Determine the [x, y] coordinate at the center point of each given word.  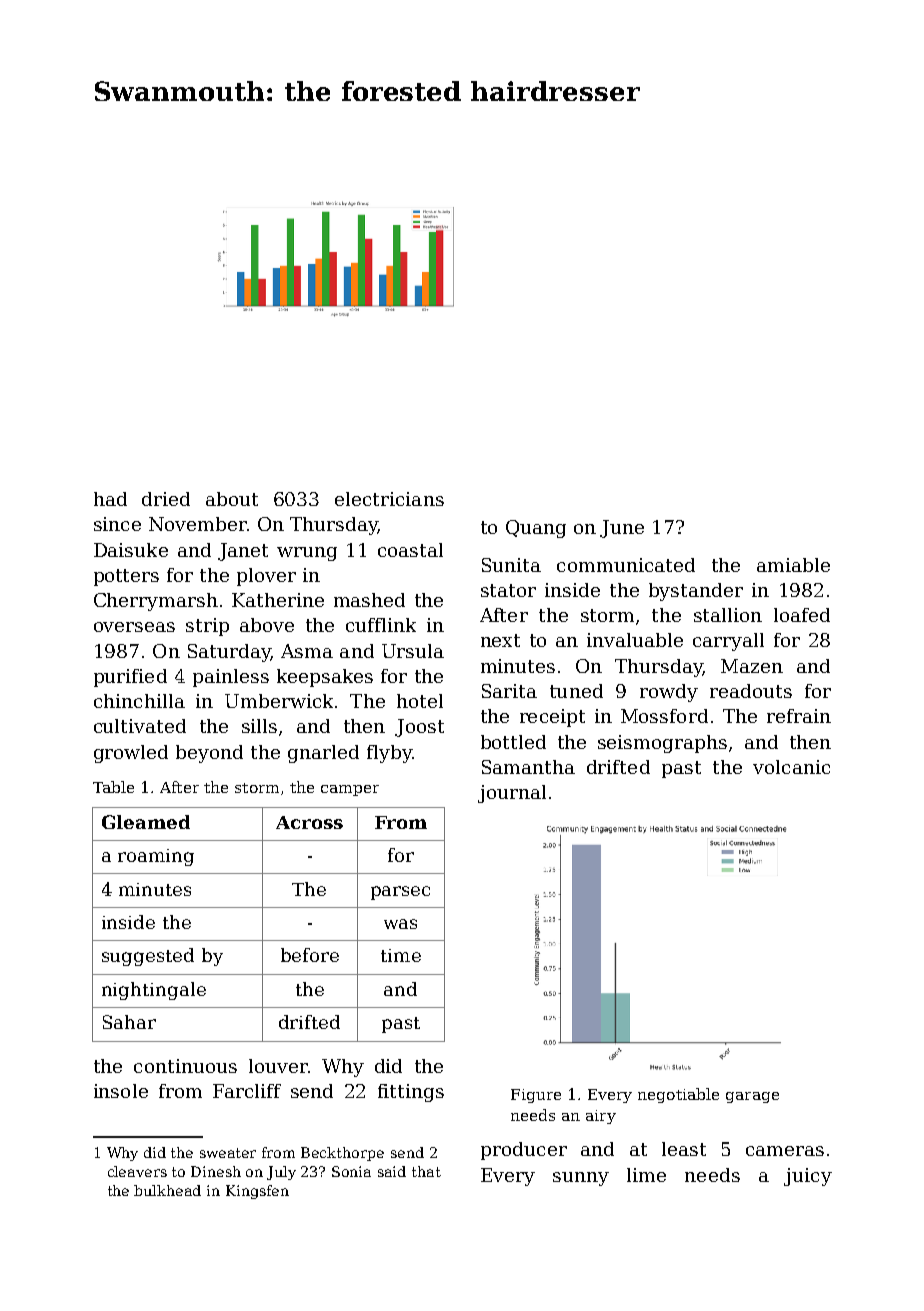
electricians [389, 499]
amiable [793, 565]
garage [752, 1097]
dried [166, 499]
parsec [400, 893]
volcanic [791, 767]
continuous [185, 1066]
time [401, 955]
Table [113, 787]
